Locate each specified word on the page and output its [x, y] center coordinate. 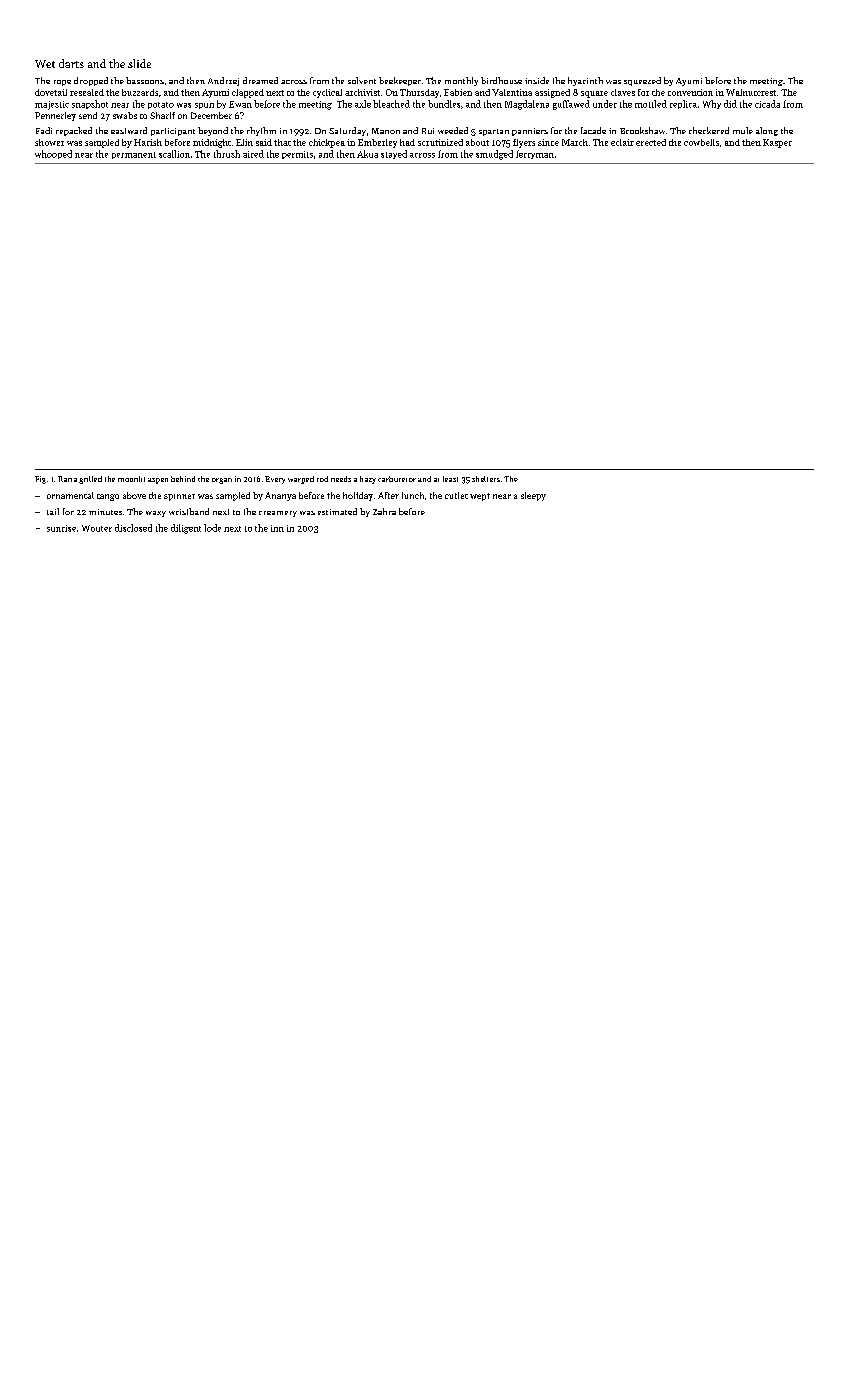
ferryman [535, 154]
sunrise [61, 528]
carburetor [397, 479]
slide [139, 63]
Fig [40, 480]
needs [341, 479]
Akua [367, 154]
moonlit [131, 479]
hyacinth [585, 81]
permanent [134, 155]
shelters [486, 479]
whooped [53, 154]
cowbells [701, 142]
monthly [461, 81]
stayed [394, 154]
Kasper [777, 143]
